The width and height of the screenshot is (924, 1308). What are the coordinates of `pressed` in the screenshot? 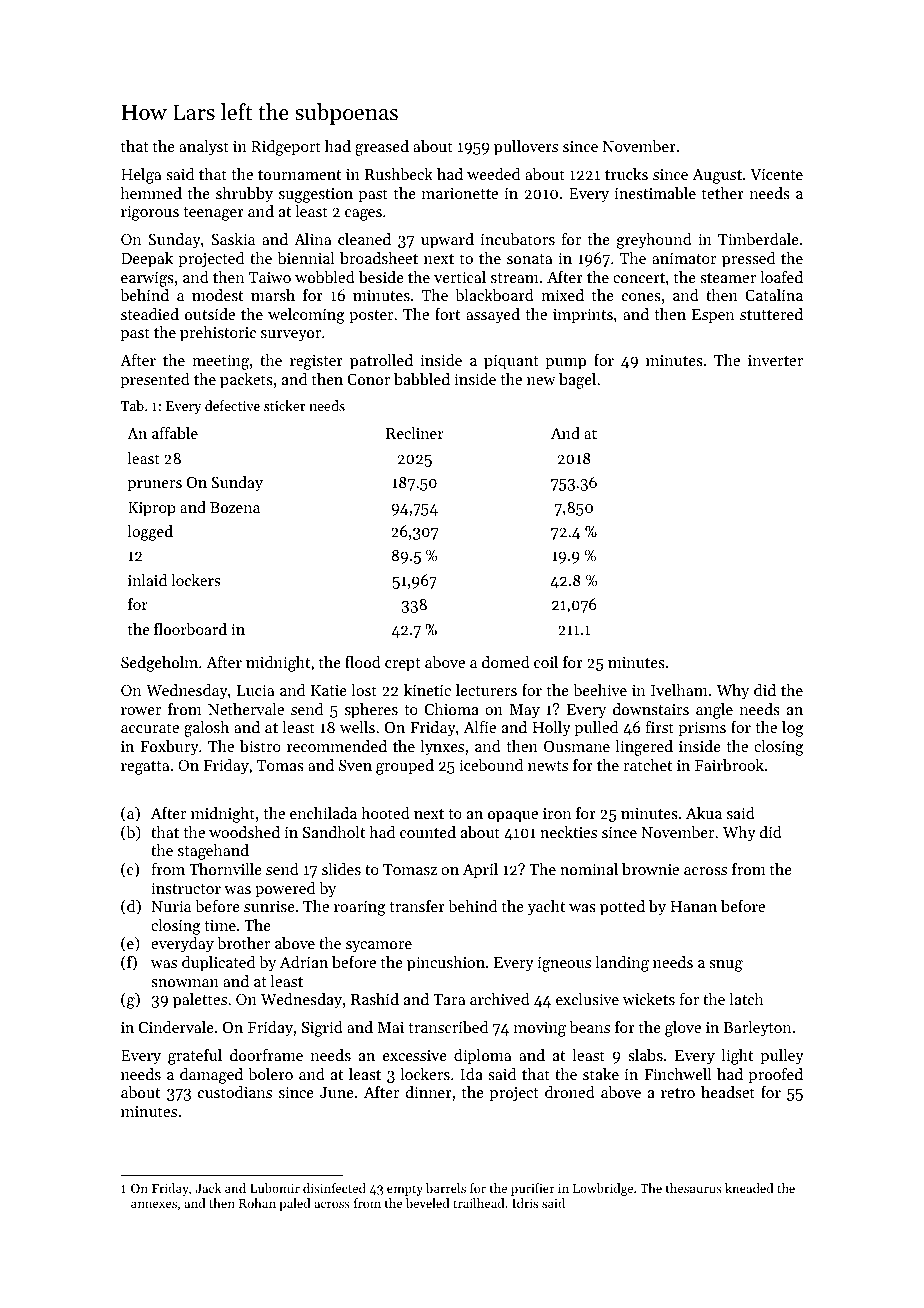 It's located at (748, 260).
